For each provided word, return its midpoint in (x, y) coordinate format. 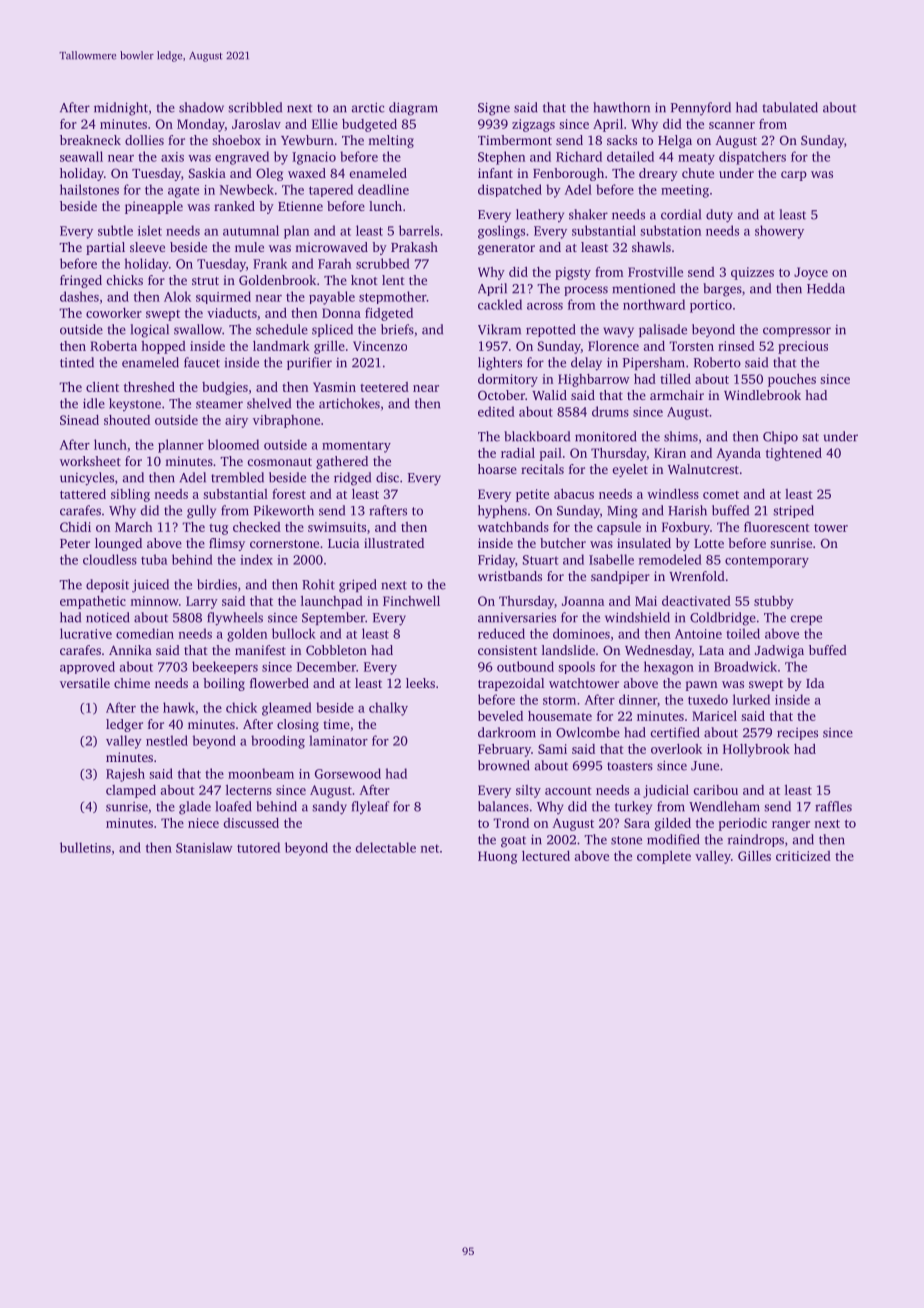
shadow (201, 107)
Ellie (325, 124)
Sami (552, 749)
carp (794, 176)
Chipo (780, 437)
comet (721, 495)
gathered (342, 462)
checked (257, 527)
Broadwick (745, 666)
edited (496, 411)
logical (150, 331)
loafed (234, 806)
